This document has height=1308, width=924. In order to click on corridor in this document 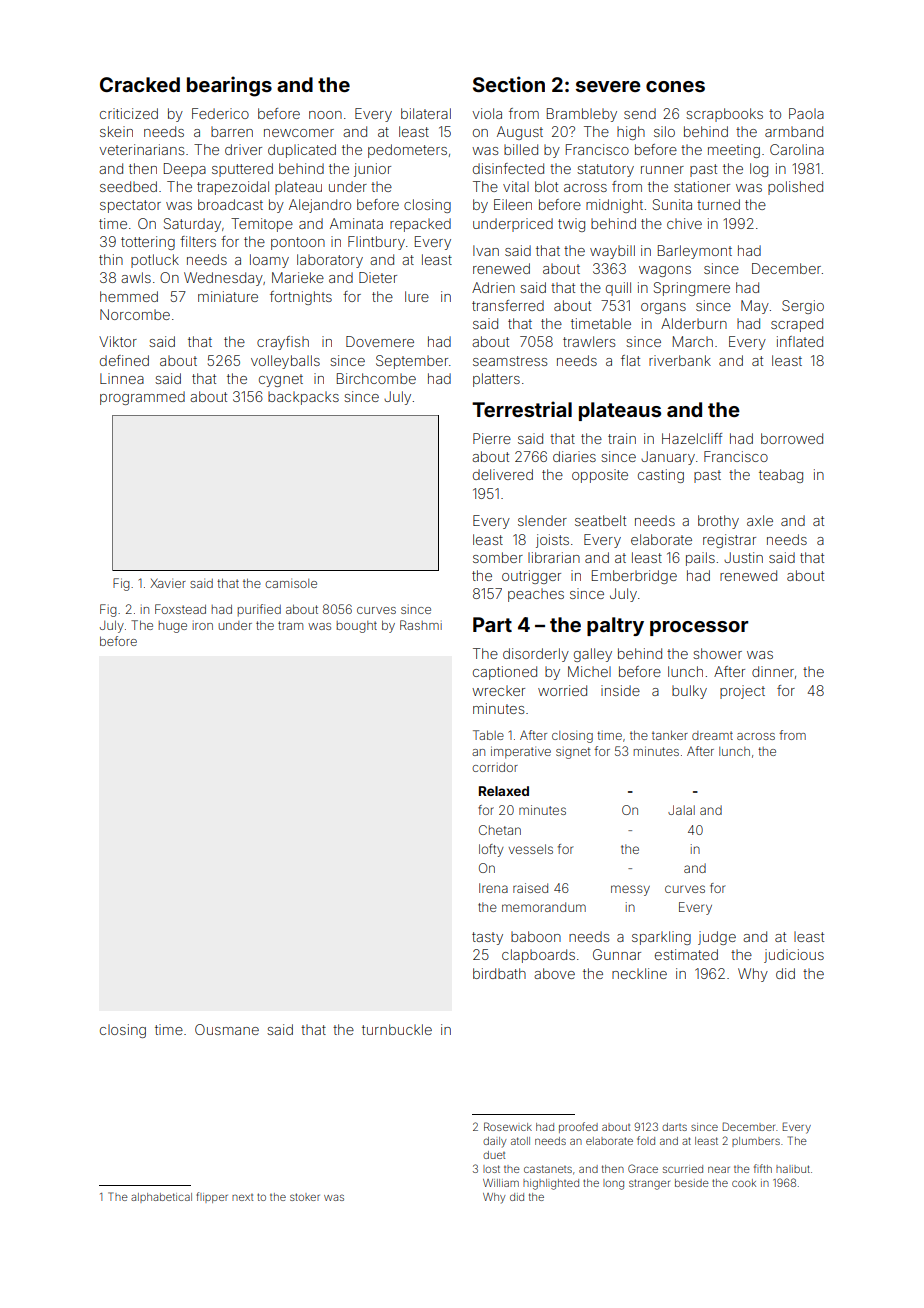, I will do `click(495, 767)`.
